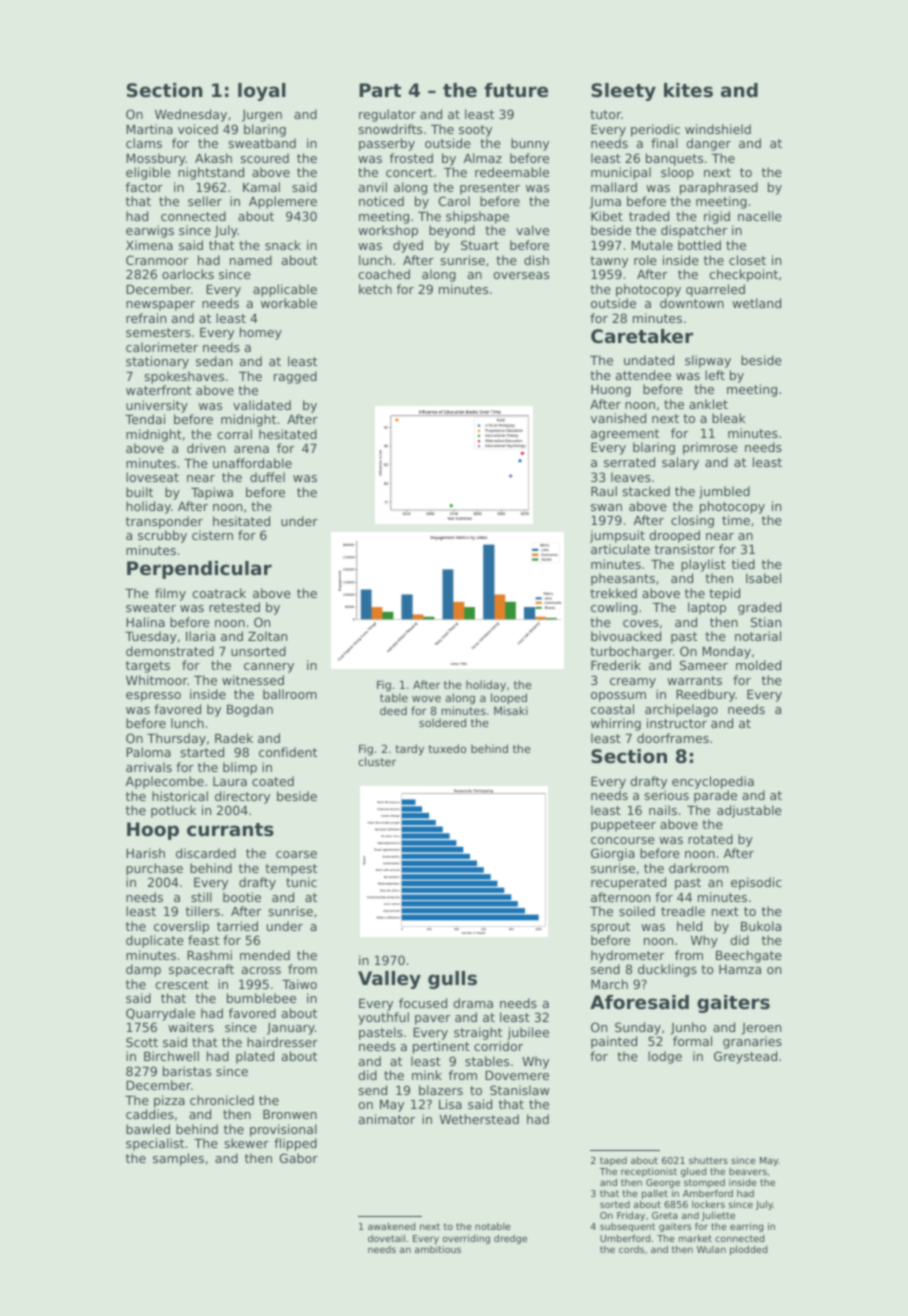 The width and height of the screenshot is (908, 1316). I want to click on applicable, so click(285, 290).
